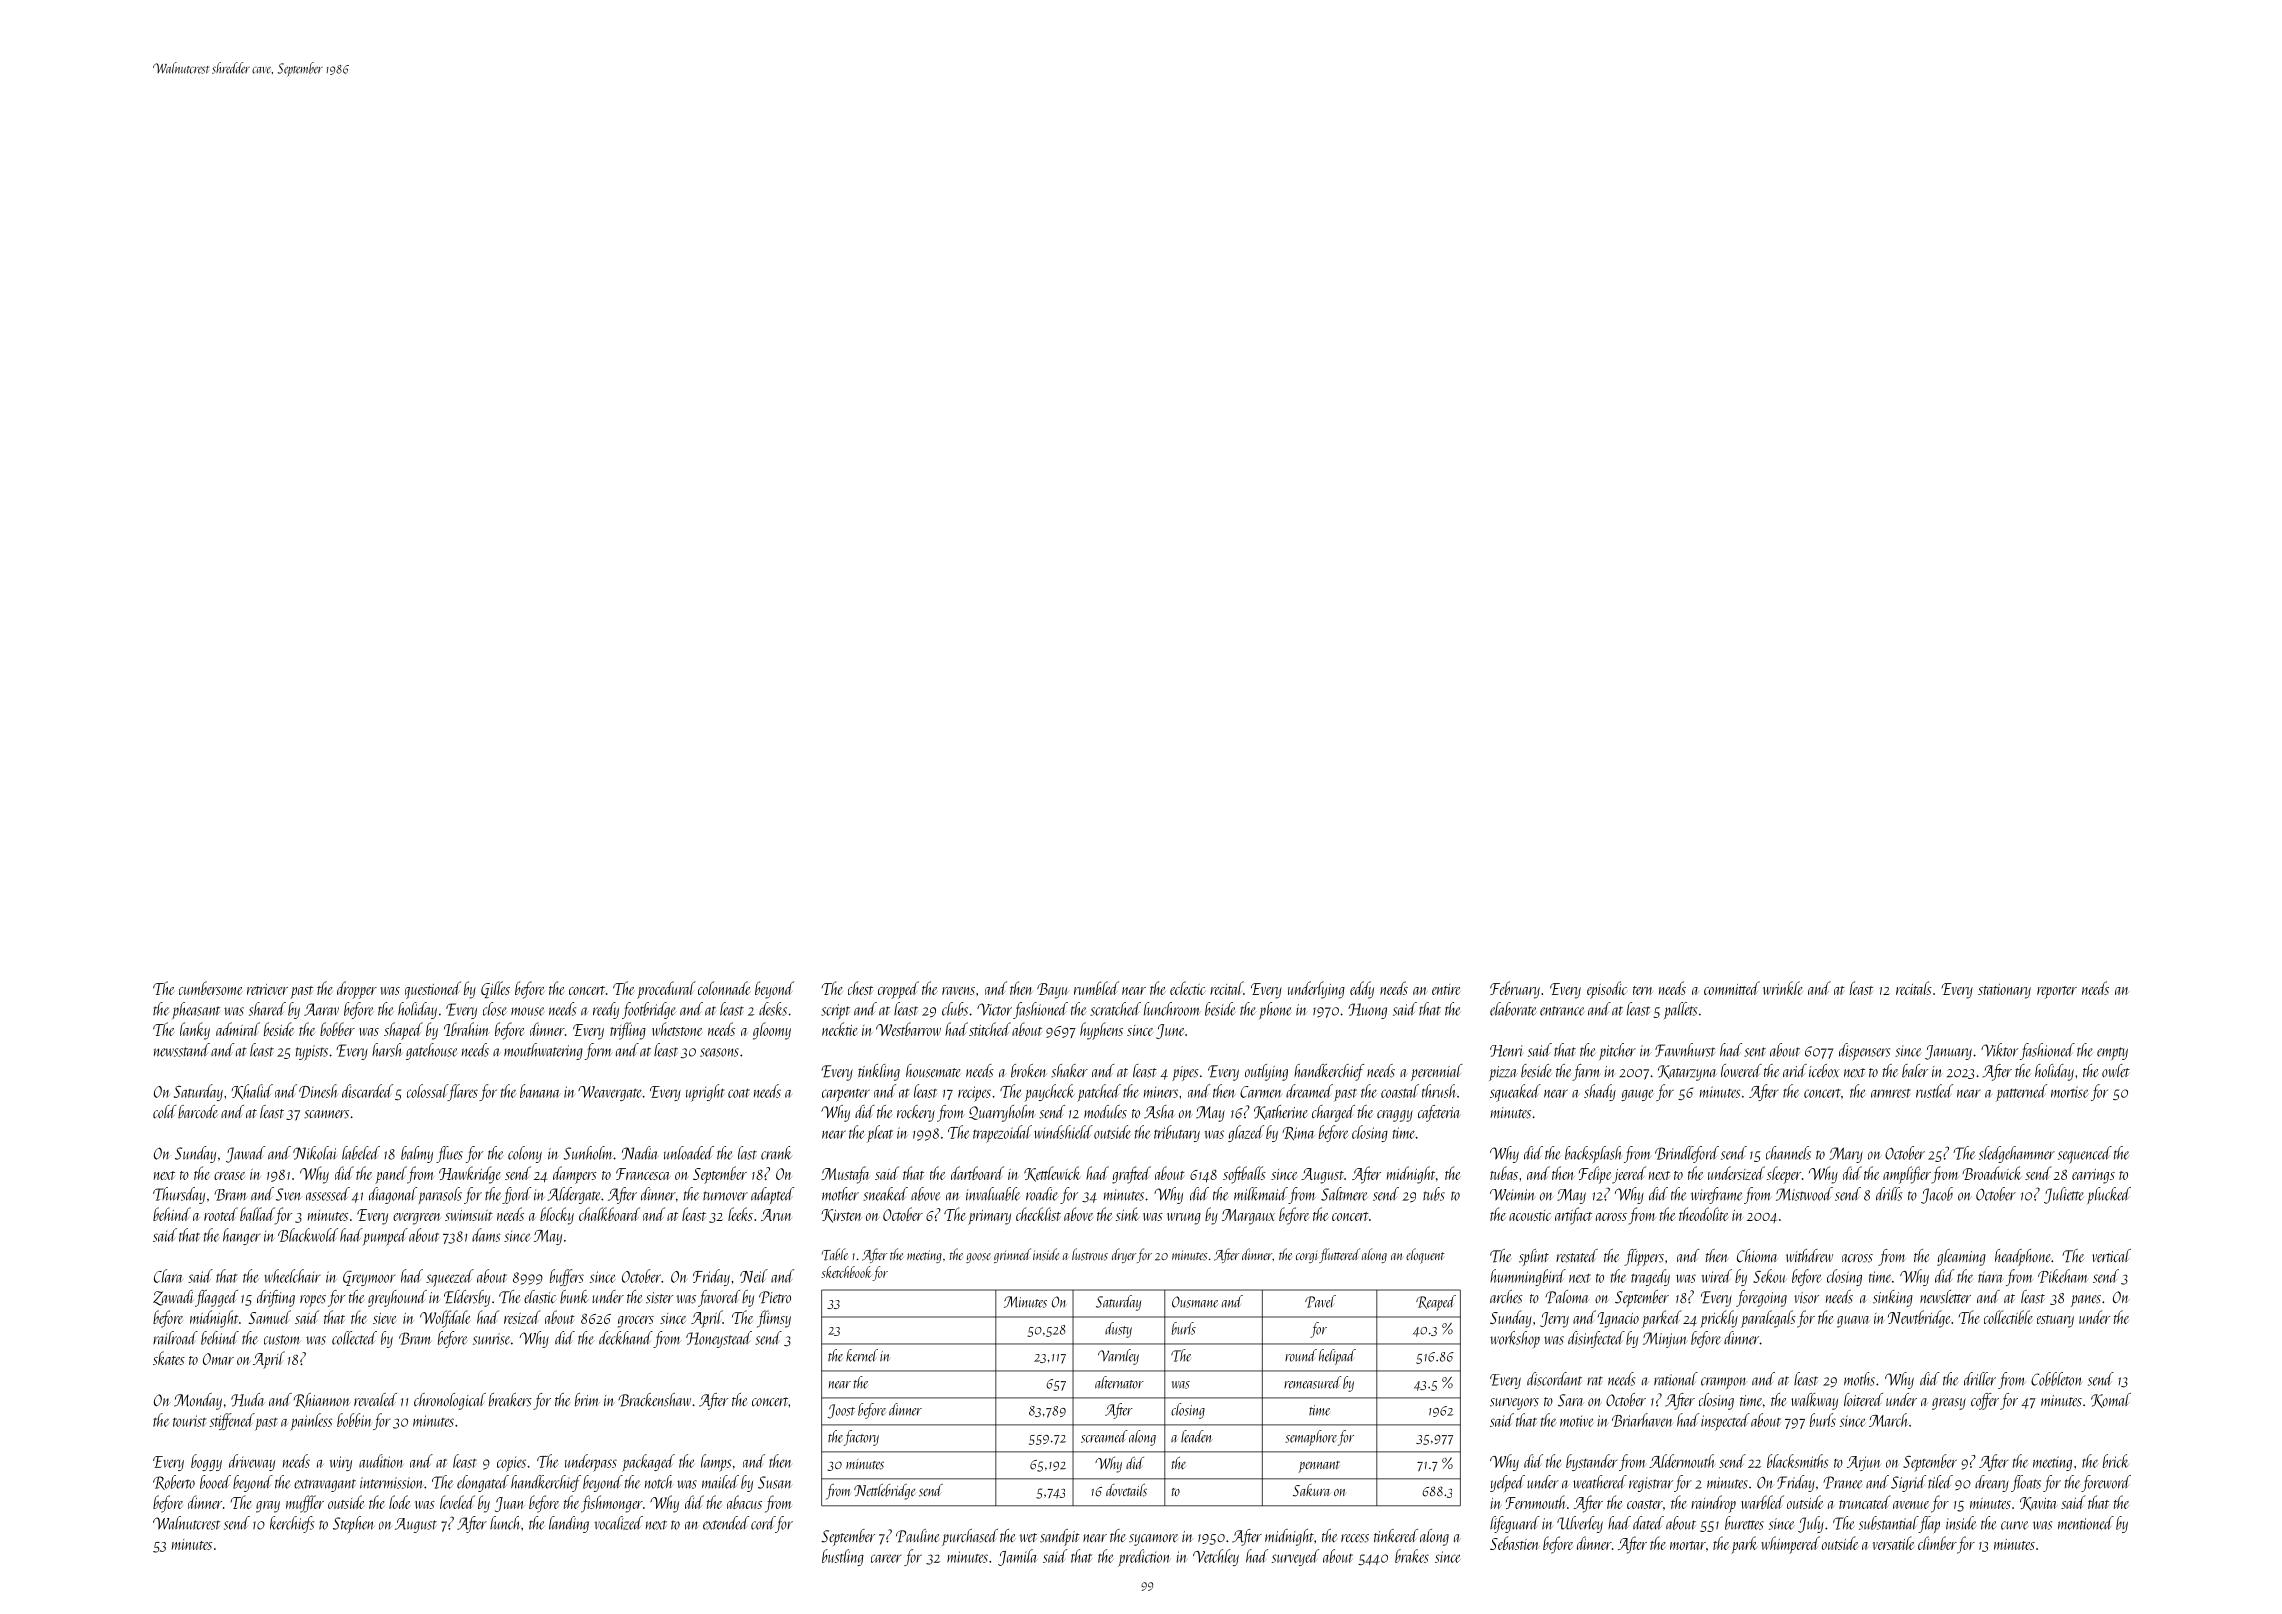 This image has height=1614, width=2282. What do you see at coordinates (1412, 1556) in the image?
I see `brakes` at bounding box center [1412, 1556].
